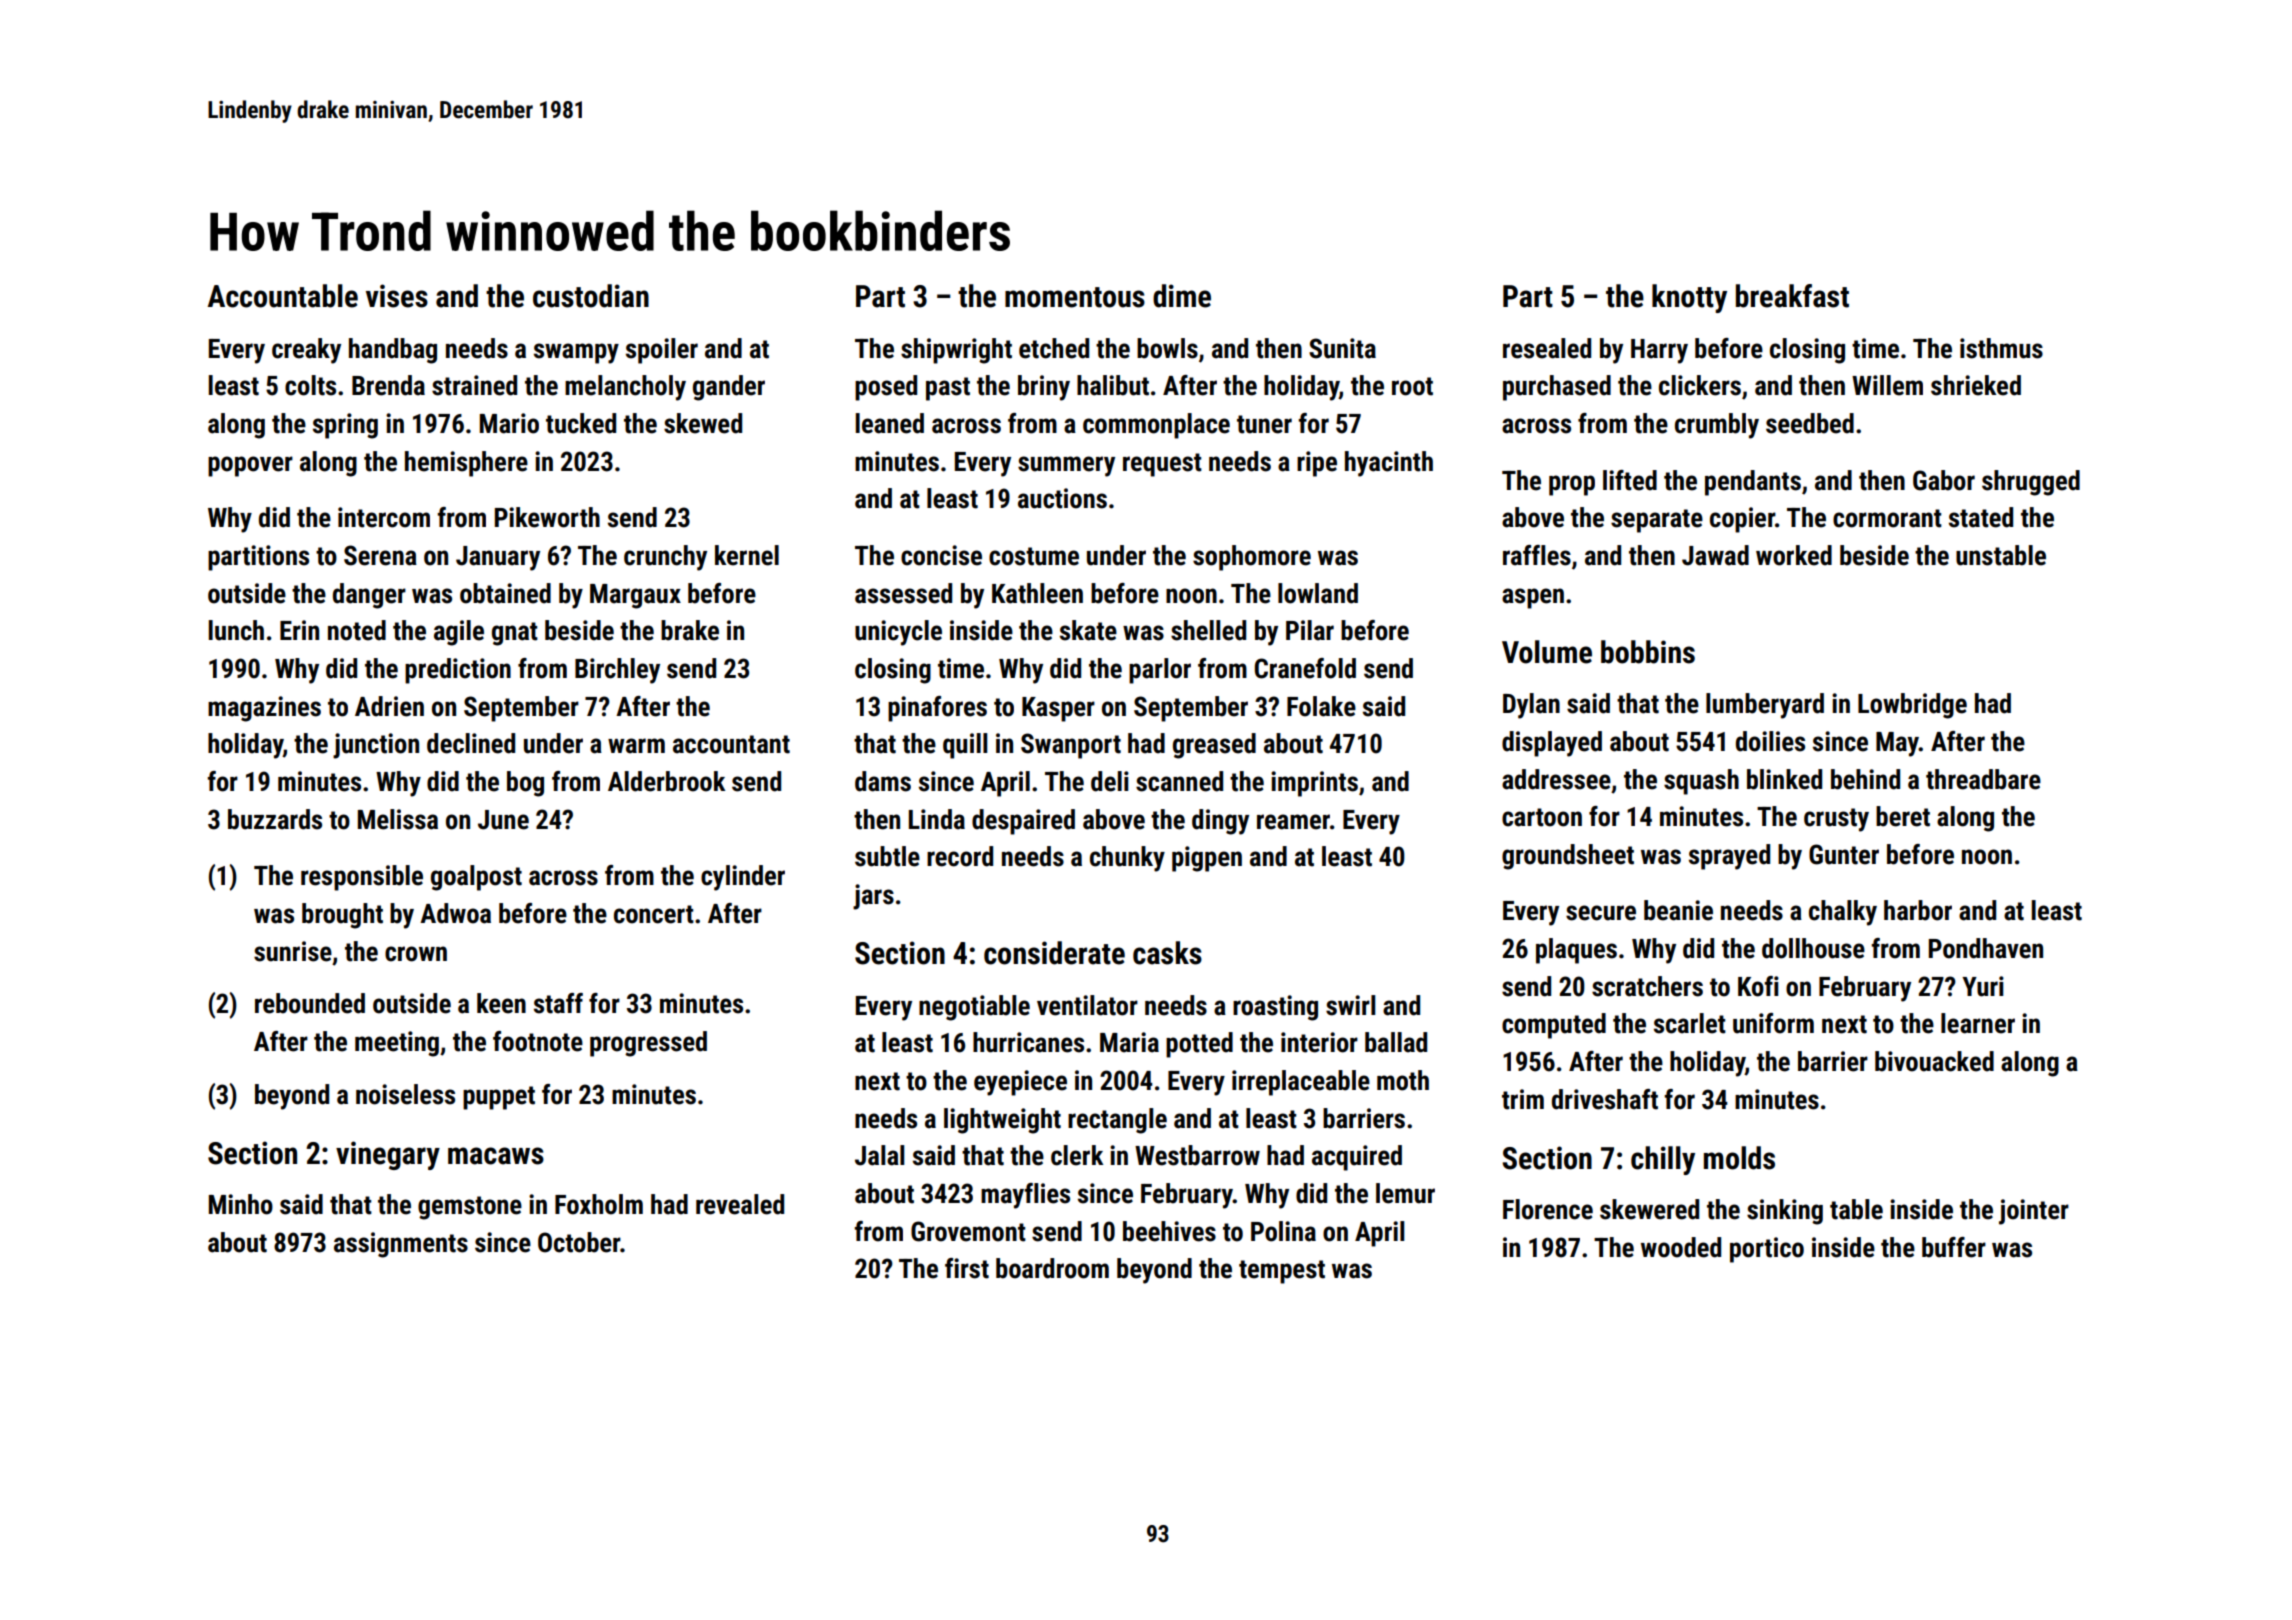 The width and height of the page is (2292, 1620). What do you see at coordinates (965, 746) in the page?
I see `quill` at bounding box center [965, 746].
